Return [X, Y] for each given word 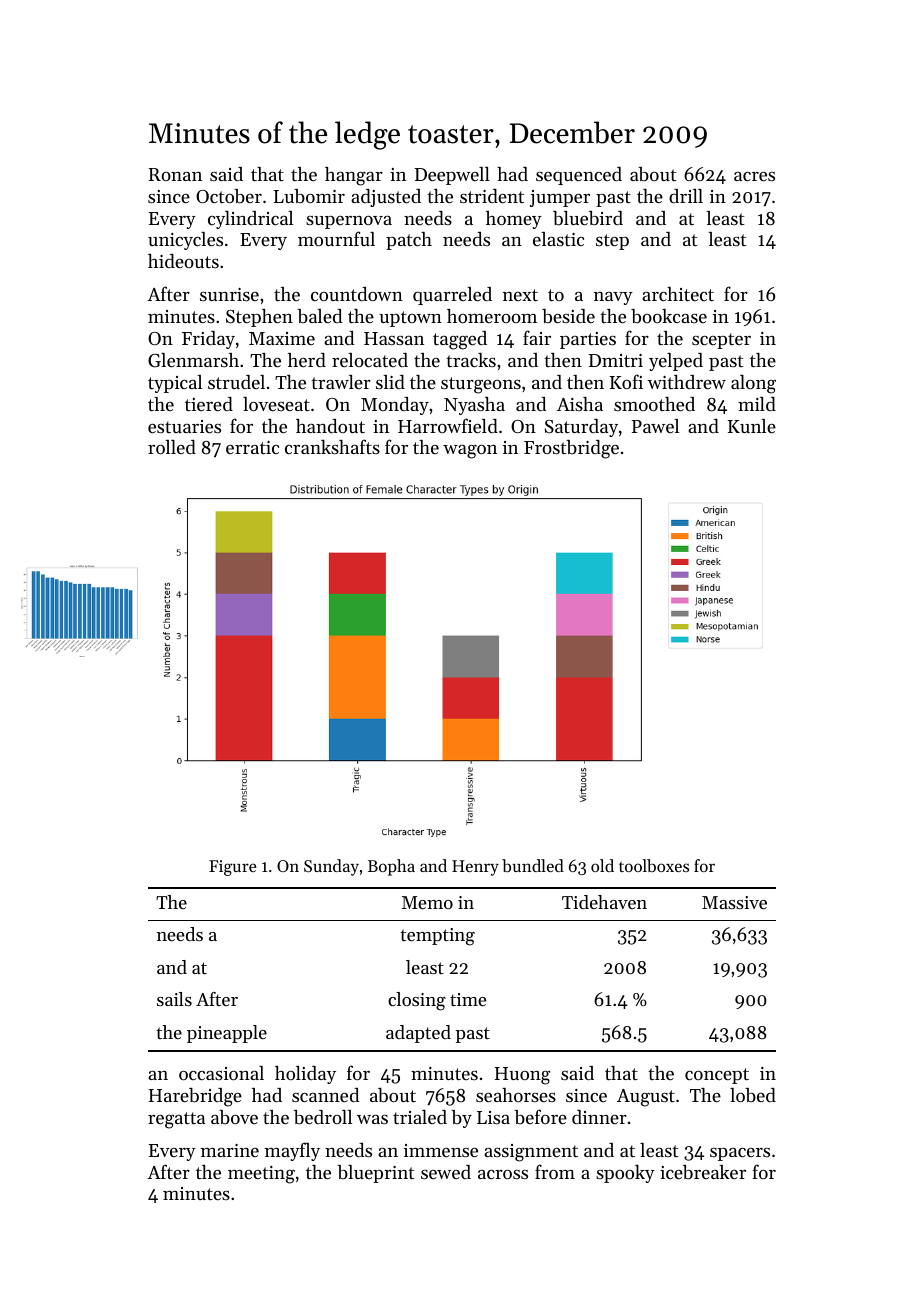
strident [492, 196]
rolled [172, 447]
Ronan [175, 174]
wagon [470, 451]
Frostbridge [571, 449]
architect [678, 294]
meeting [261, 1175]
